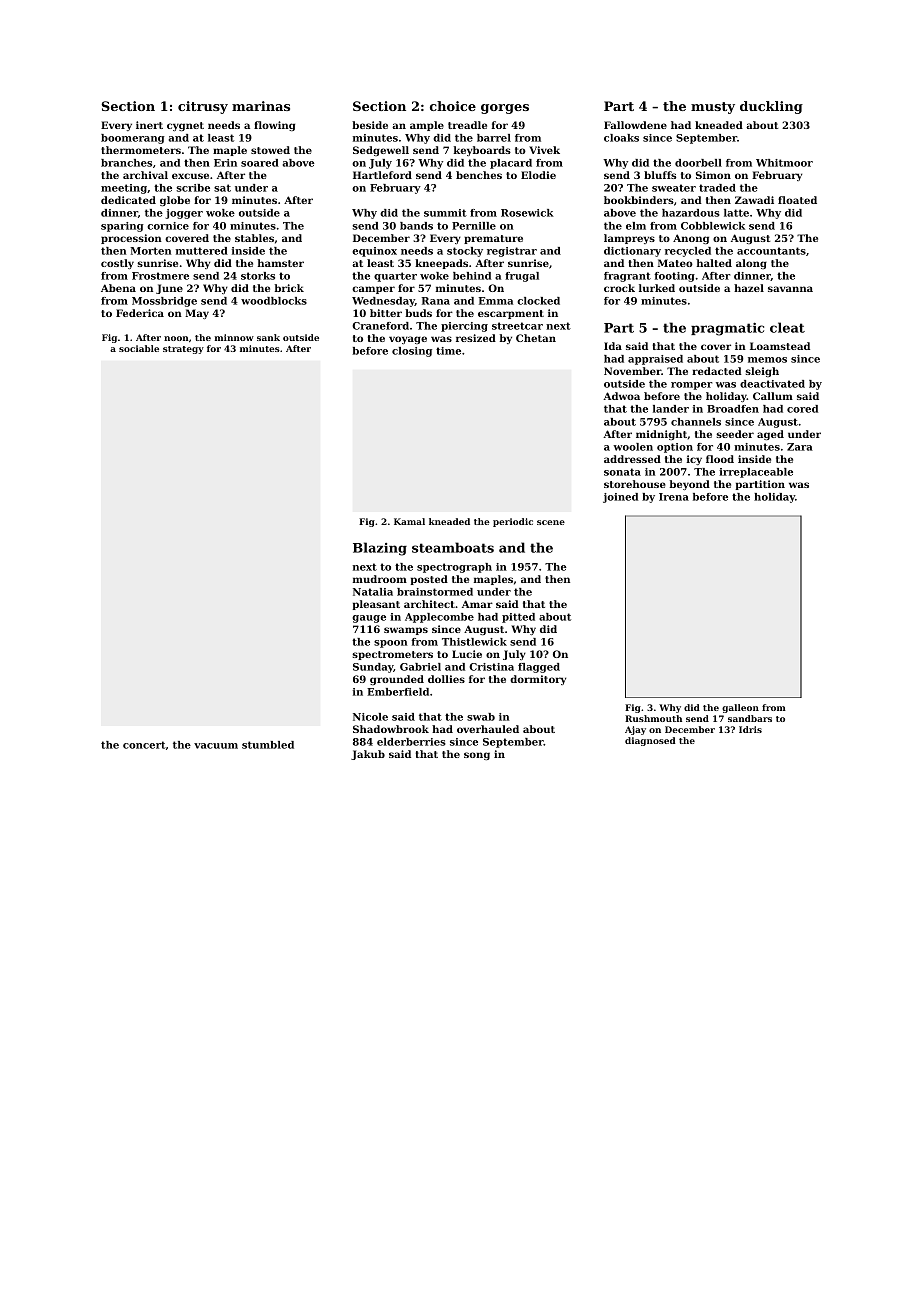 Image resolution: width=924 pixels, height=1308 pixels. What do you see at coordinates (409, 521) in the screenshot?
I see `Kamal` at bounding box center [409, 521].
